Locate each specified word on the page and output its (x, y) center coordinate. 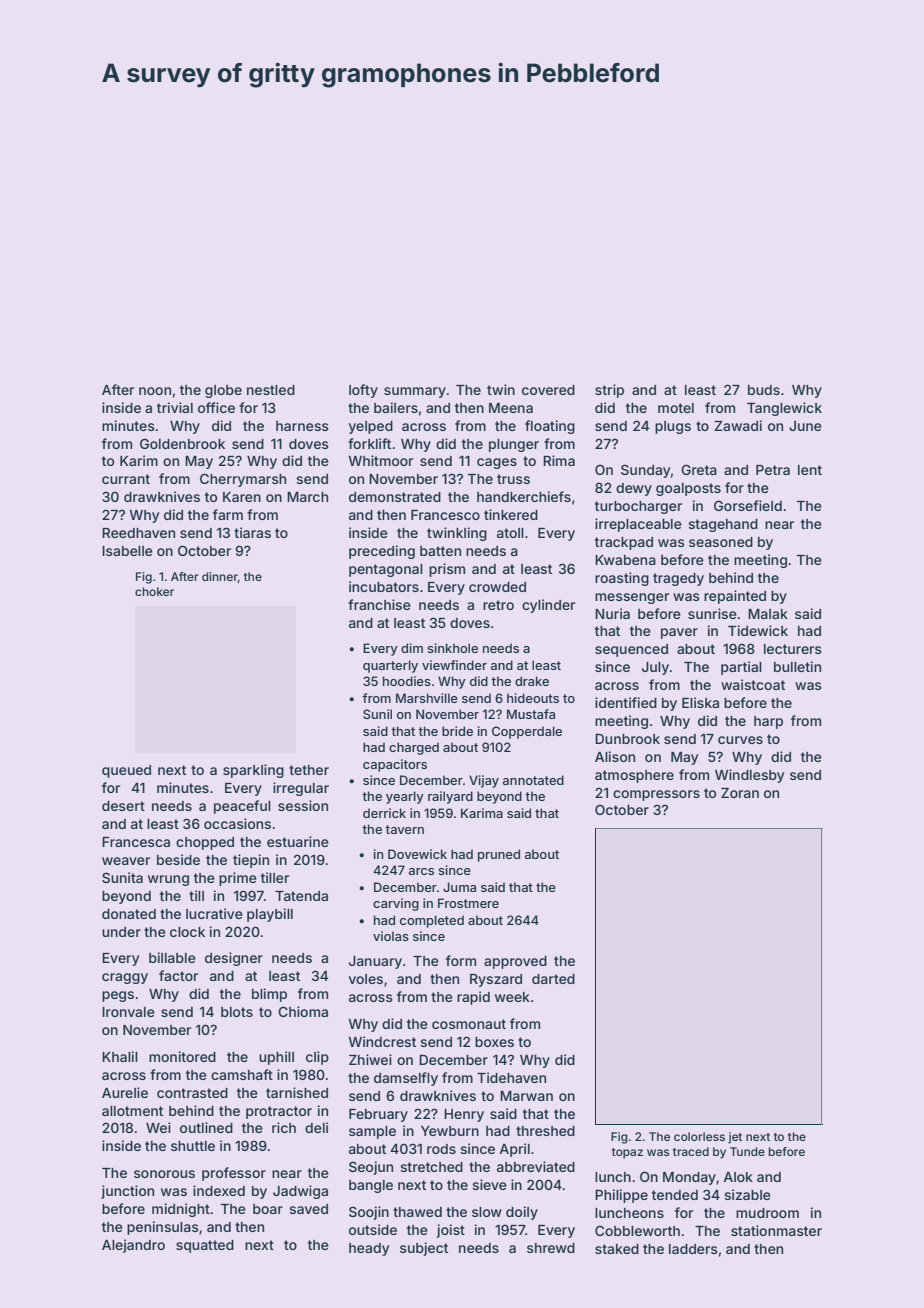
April (514, 1150)
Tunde (747, 1151)
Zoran (740, 793)
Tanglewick (784, 409)
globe (223, 391)
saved (308, 1209)
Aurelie (125, 1092)
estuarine (298, 841)
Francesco (445, 515)
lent (810, 470)
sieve (489, 1184)
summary (415, 392)
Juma (459, 887)
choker (154, 591)
